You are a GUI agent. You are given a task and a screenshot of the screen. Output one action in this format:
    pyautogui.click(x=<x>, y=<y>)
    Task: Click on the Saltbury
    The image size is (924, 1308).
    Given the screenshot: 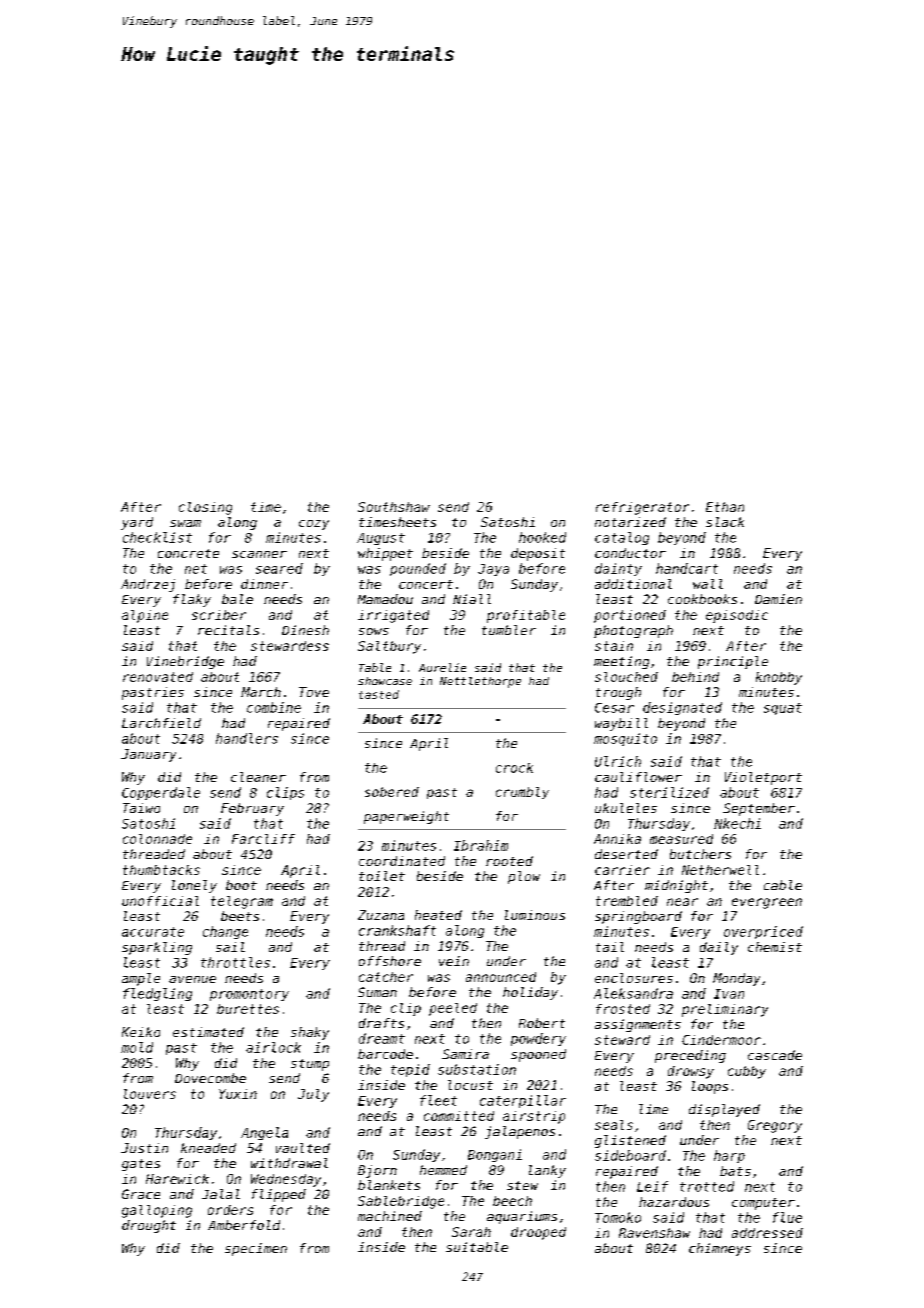 What is the action you would take?
    pyautogui.click(x=389, y=647)
